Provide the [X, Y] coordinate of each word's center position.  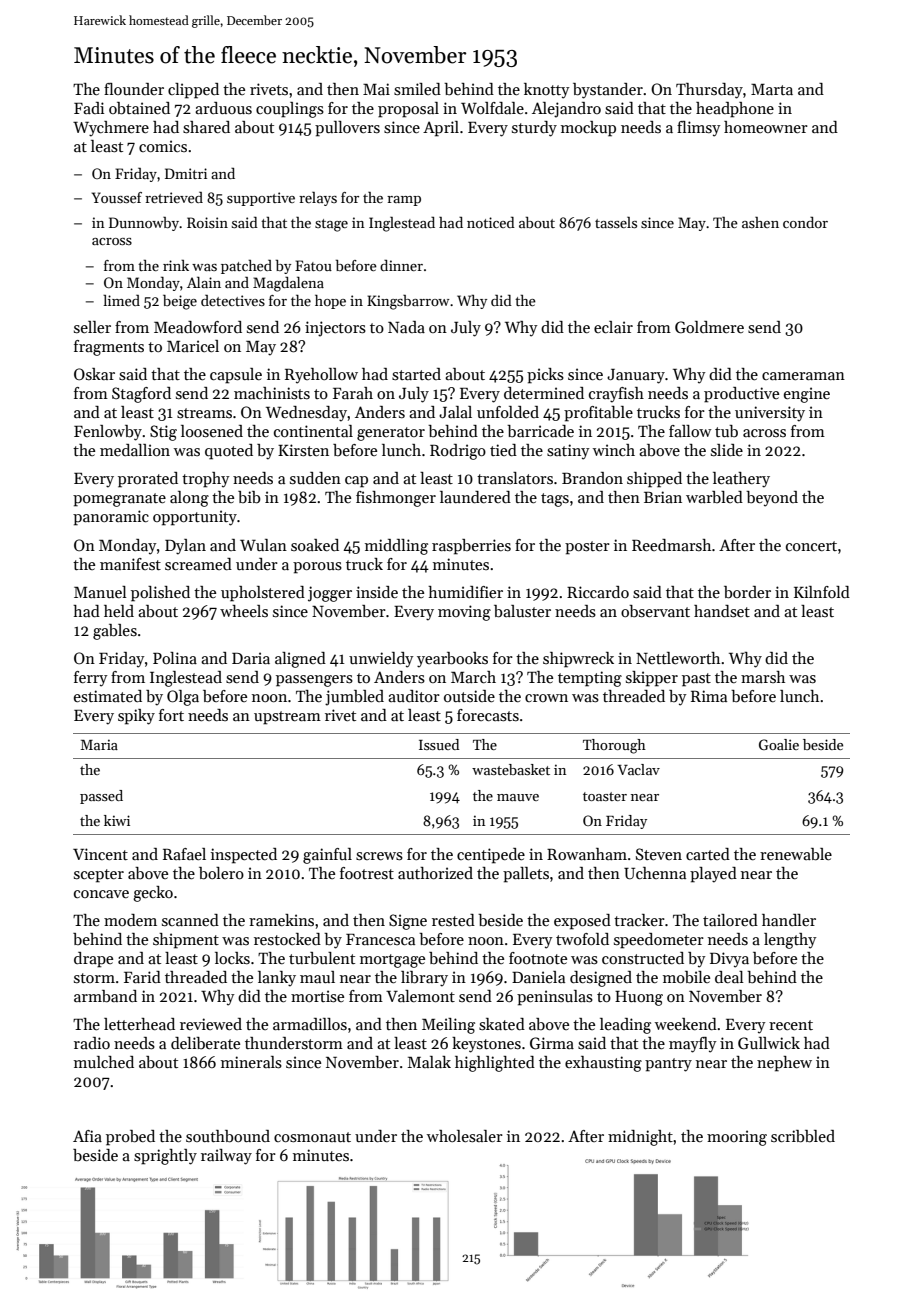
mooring [737, 1138]
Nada [406, 327]
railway [226, 1157]
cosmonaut [312, 1137]
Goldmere [709, 327]
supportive [261, 199]
